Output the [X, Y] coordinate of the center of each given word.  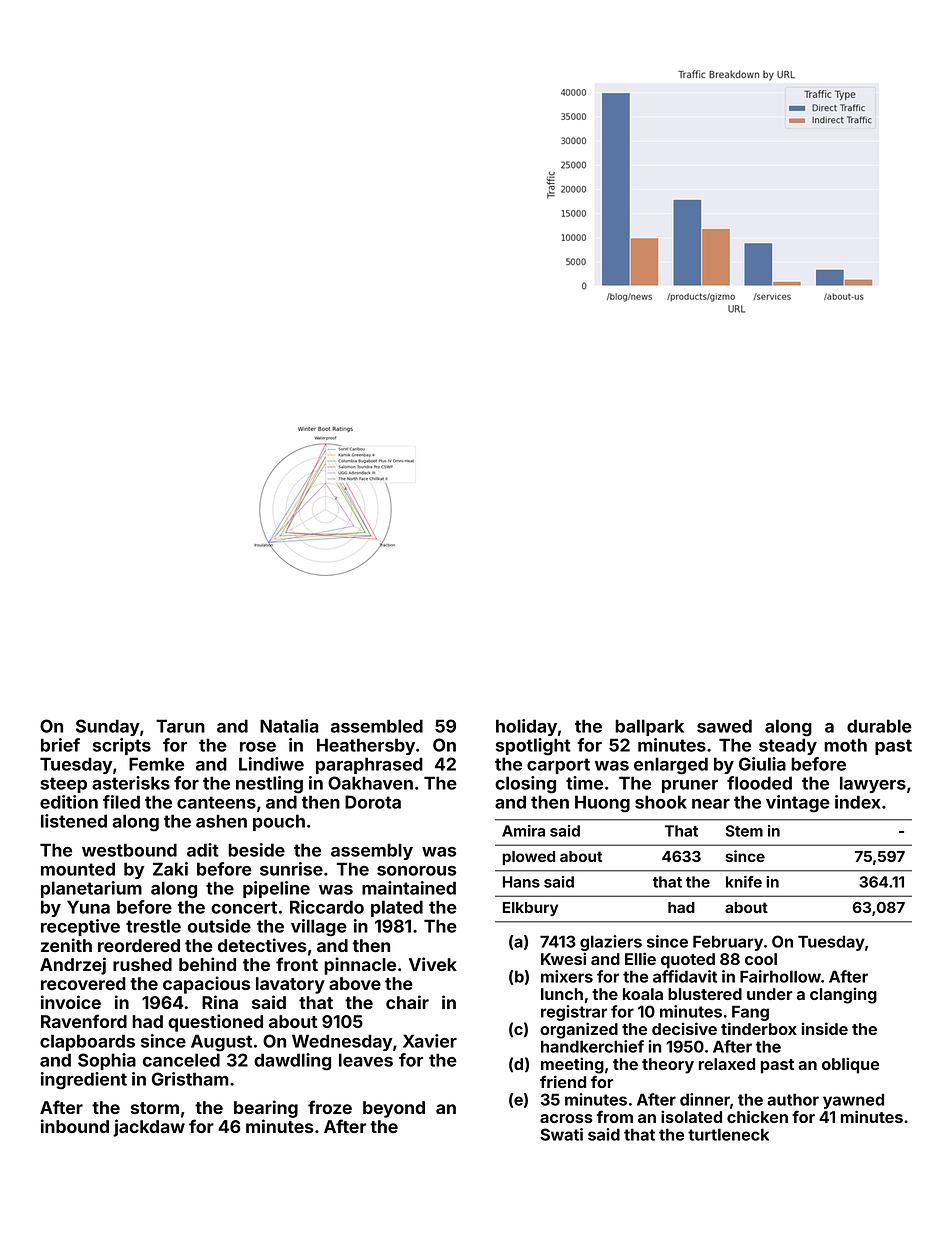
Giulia [762, 764]
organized [579, 1030]
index [857, 802]
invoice [71, 1002]
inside [825, 1028]
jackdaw [149, 1128]
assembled [377, 726]
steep [63, 785]
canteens [216, 802]
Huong [602, 804]
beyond [394, 1109]
